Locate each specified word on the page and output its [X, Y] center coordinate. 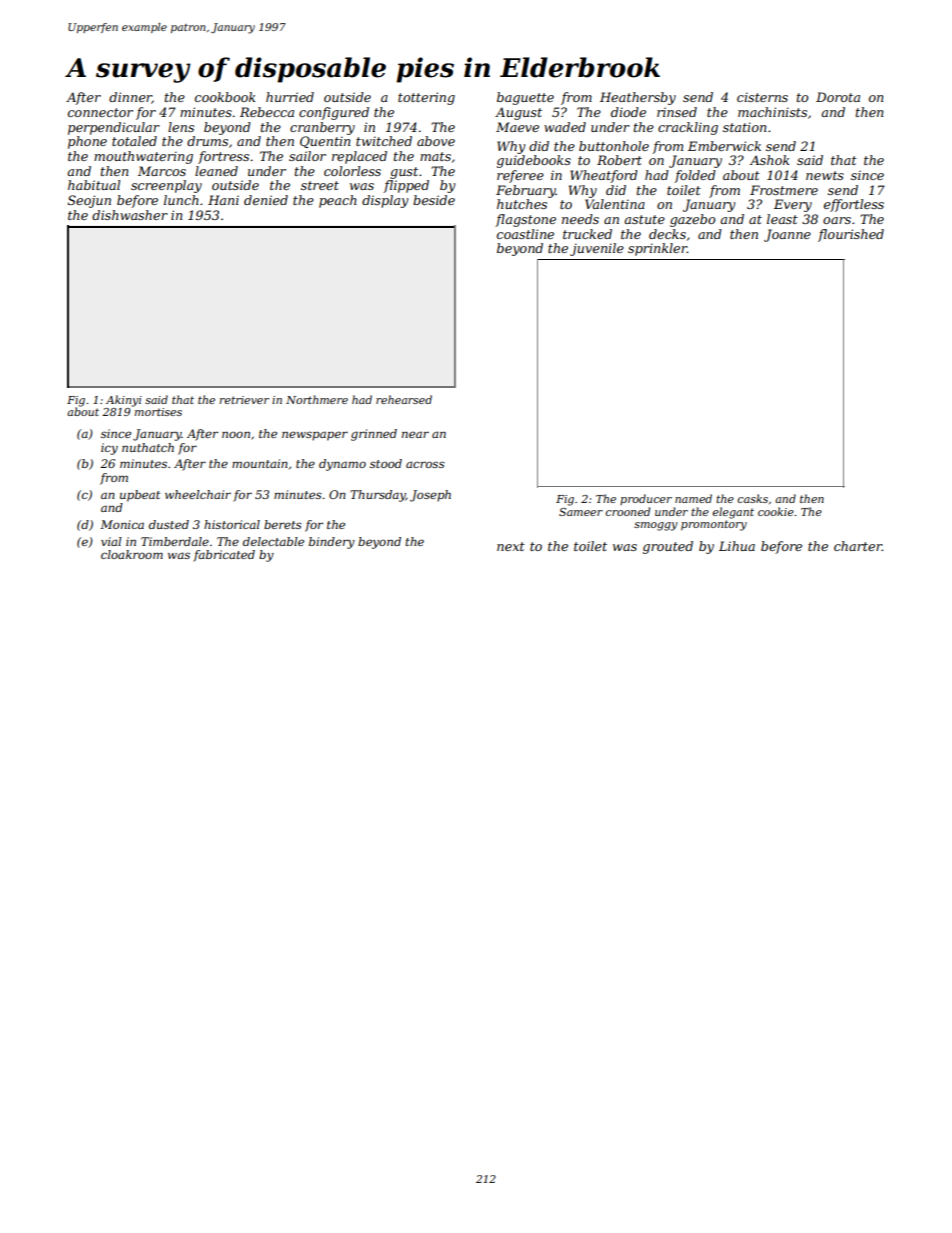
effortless [854, 205]
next [511, 546]
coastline [525, 234]
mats [435, 156]
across [425, 464]
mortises [158, 412]
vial [111, 541]
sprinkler [657, 249]
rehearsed [404, 399]
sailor [307, 156]
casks [753, 498]
